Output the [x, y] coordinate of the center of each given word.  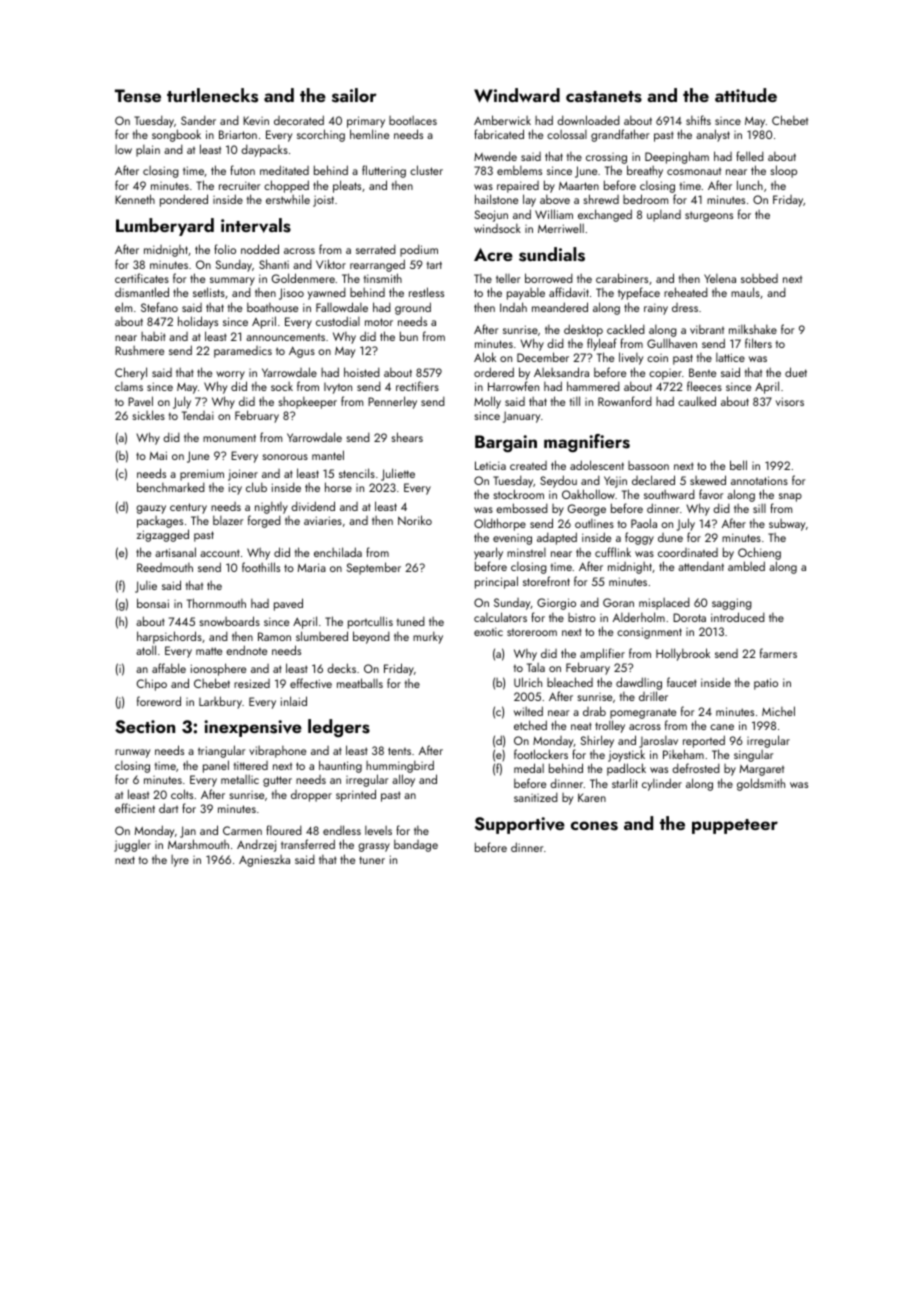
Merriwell [561, 228]
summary [232, 281]
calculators [500, 617]
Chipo [152, 685]
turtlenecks [212, 95]
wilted [528, 711]
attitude [746, 95]
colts [182, 794]
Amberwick [502, 120]
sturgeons [709, 216]
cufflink [613, 552]
